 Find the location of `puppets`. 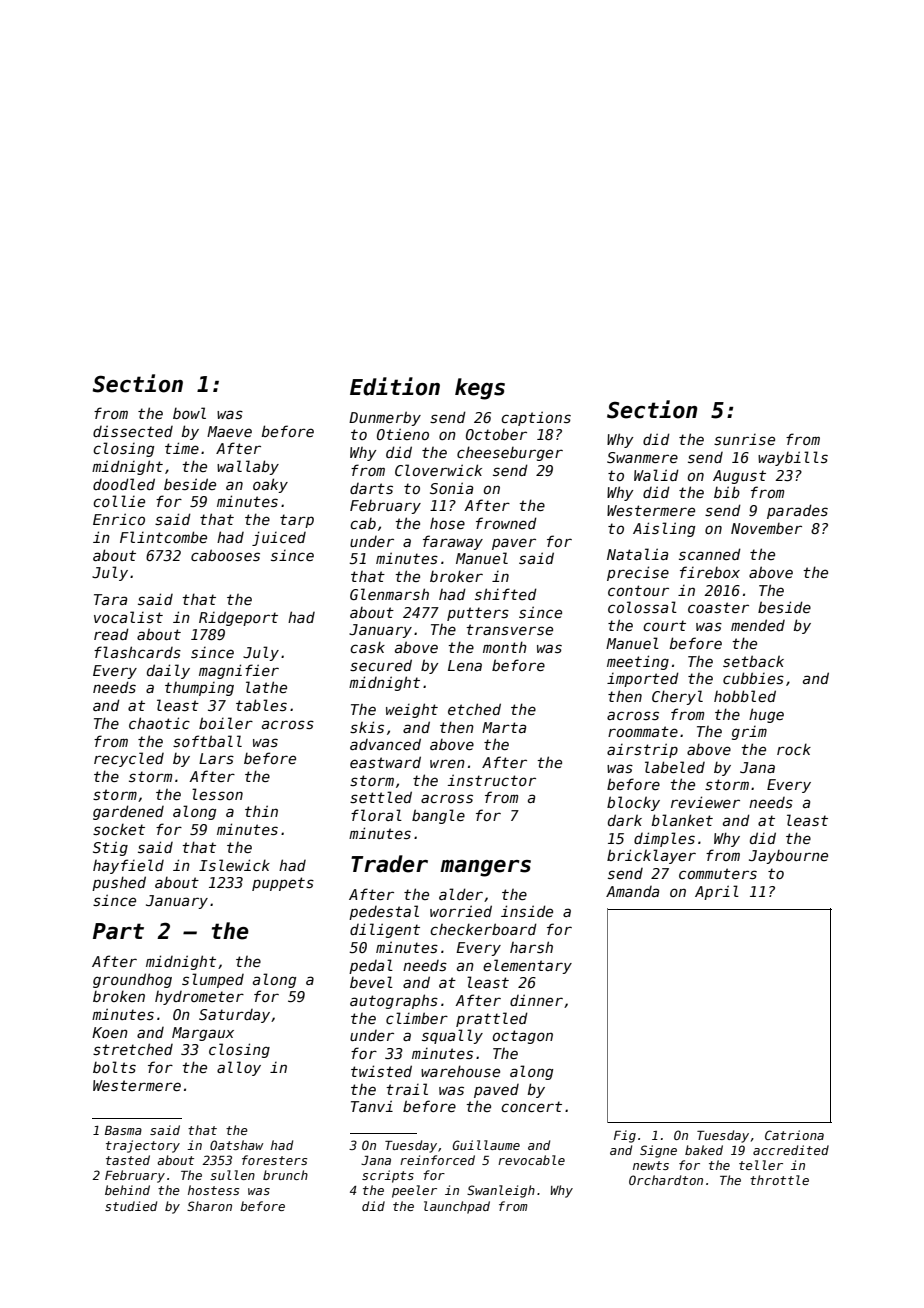

puppets is located at coordinates (283, 884).
